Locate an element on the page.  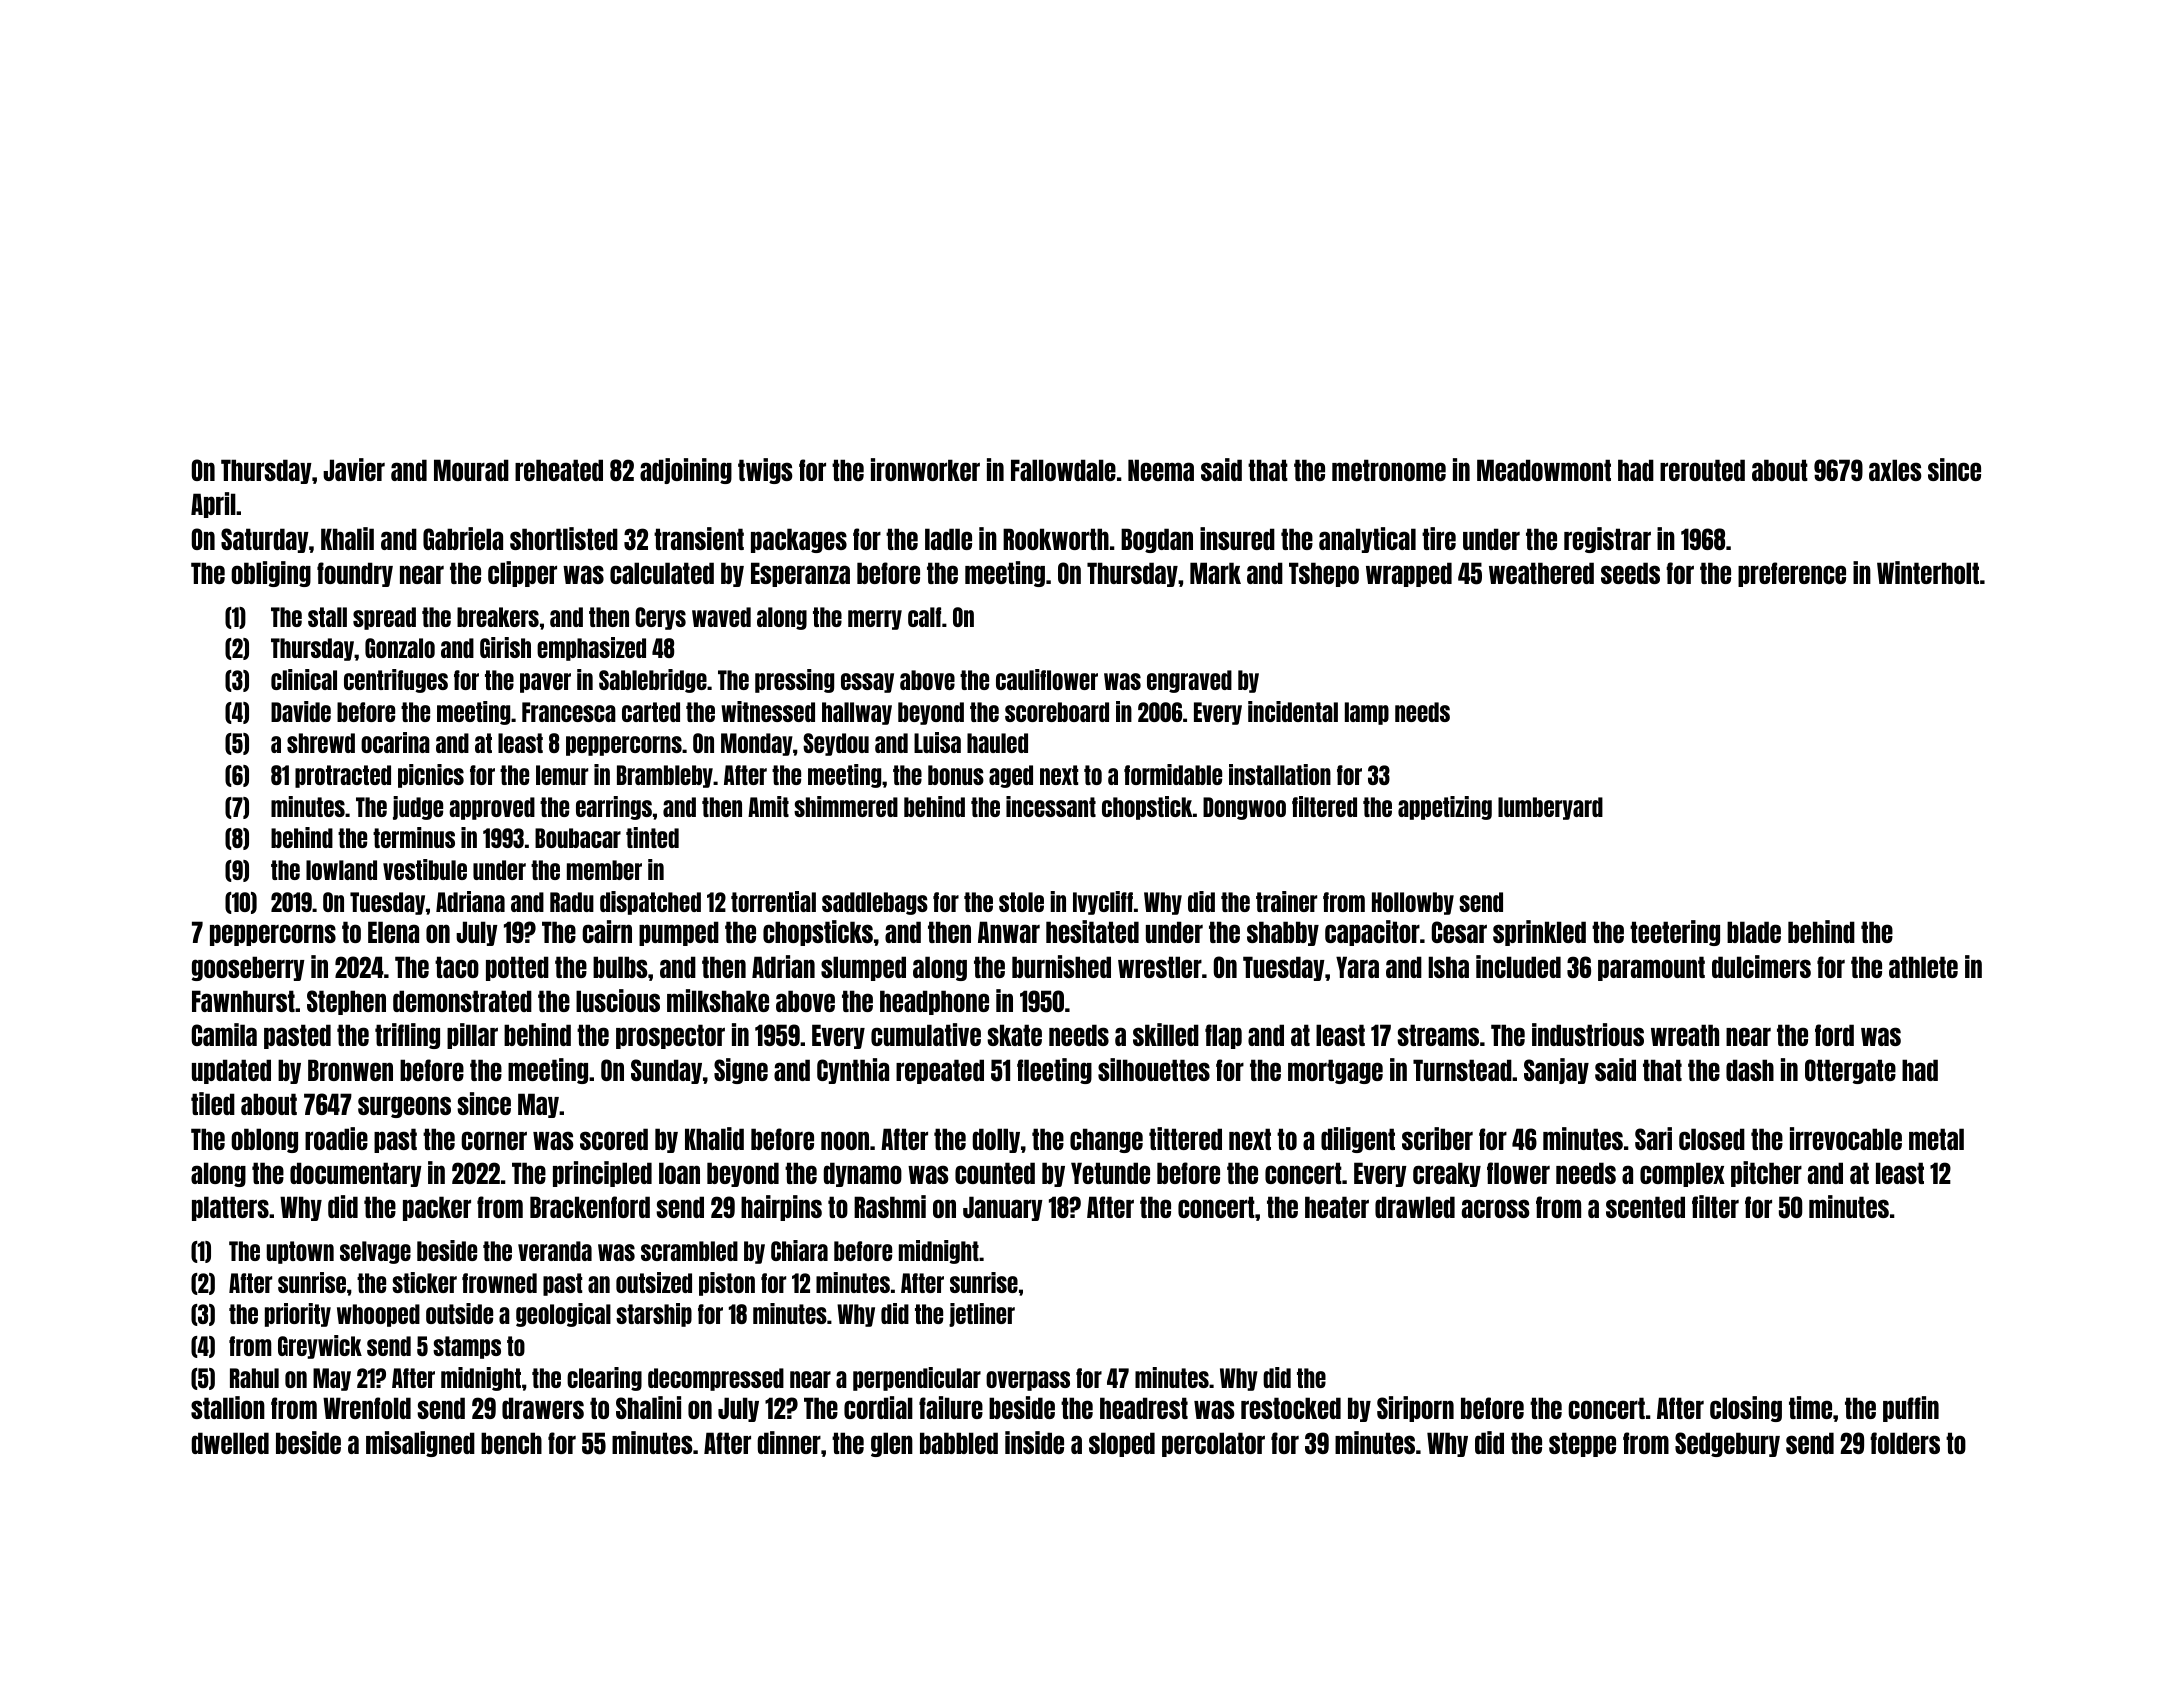
Javier is located at coordinates (354, 469).
